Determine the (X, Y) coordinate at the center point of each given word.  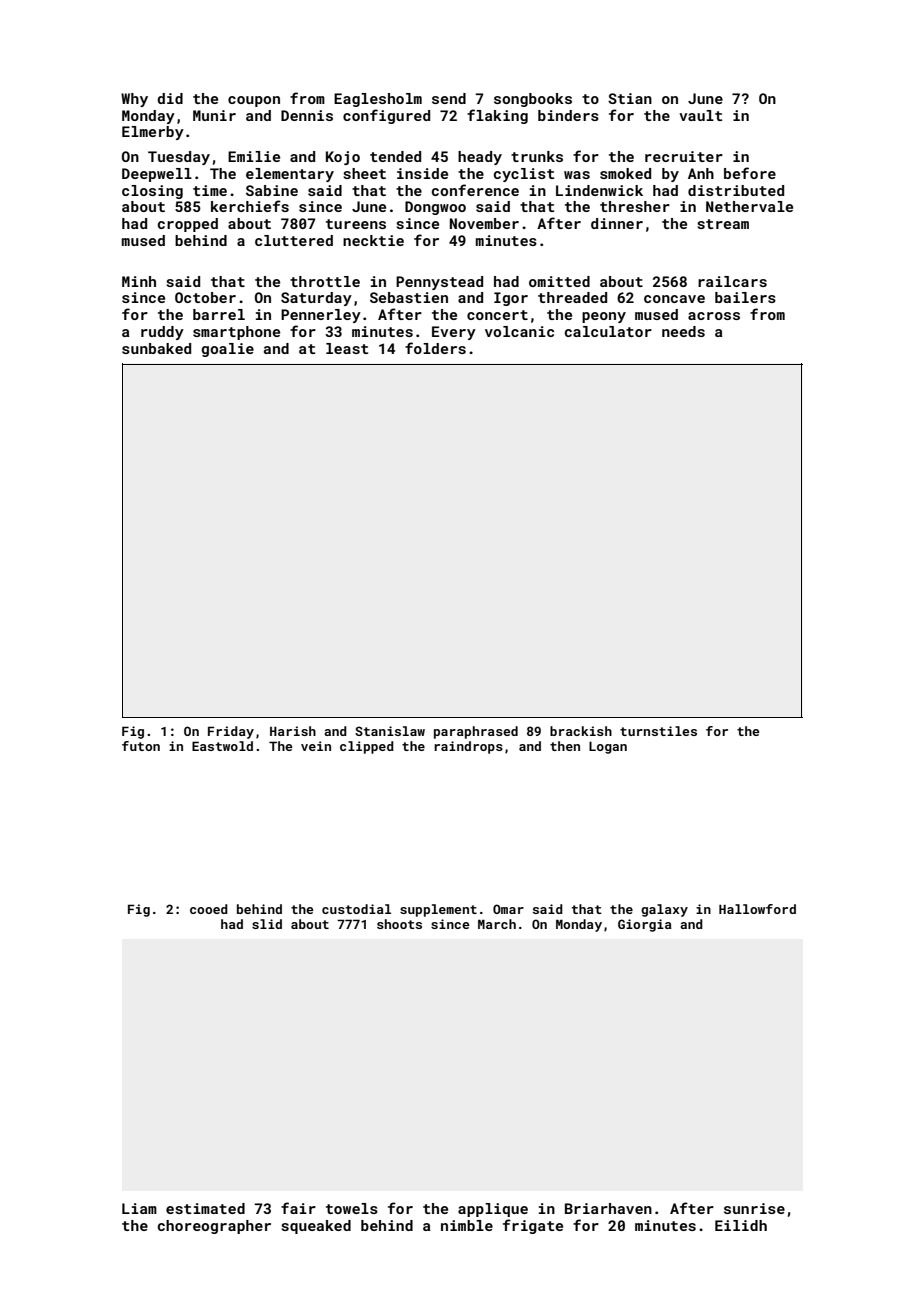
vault (700, 115)
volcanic (519, 331)
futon (141, 746)
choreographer (214, 1227)
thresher (635, 206)
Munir (214, 115)
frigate (533, 1226)
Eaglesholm (378, 100)
